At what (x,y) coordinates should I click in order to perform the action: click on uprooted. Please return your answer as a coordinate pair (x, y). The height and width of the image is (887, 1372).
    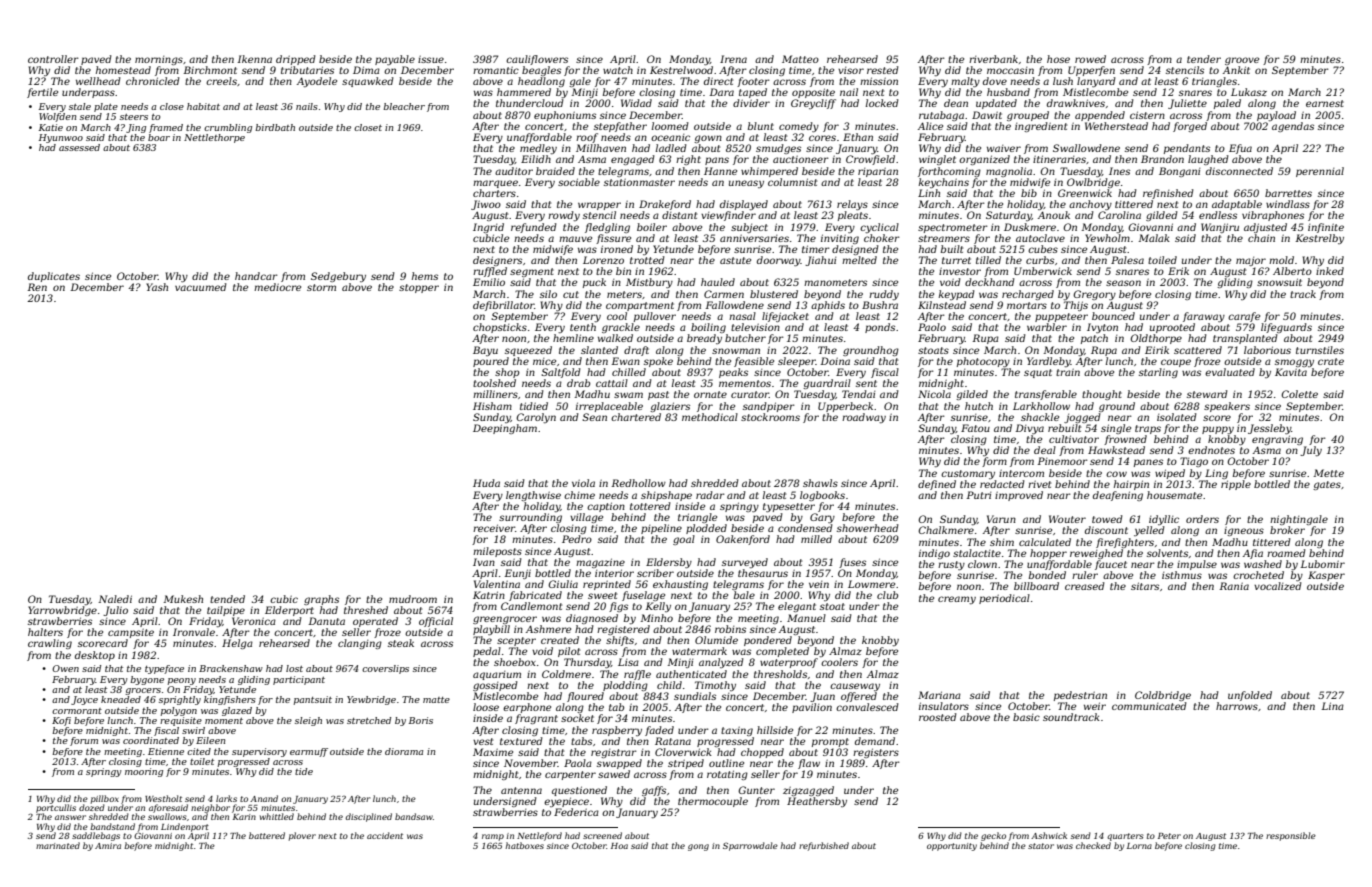
    Looking at the image, I should click on (1172, 328).
